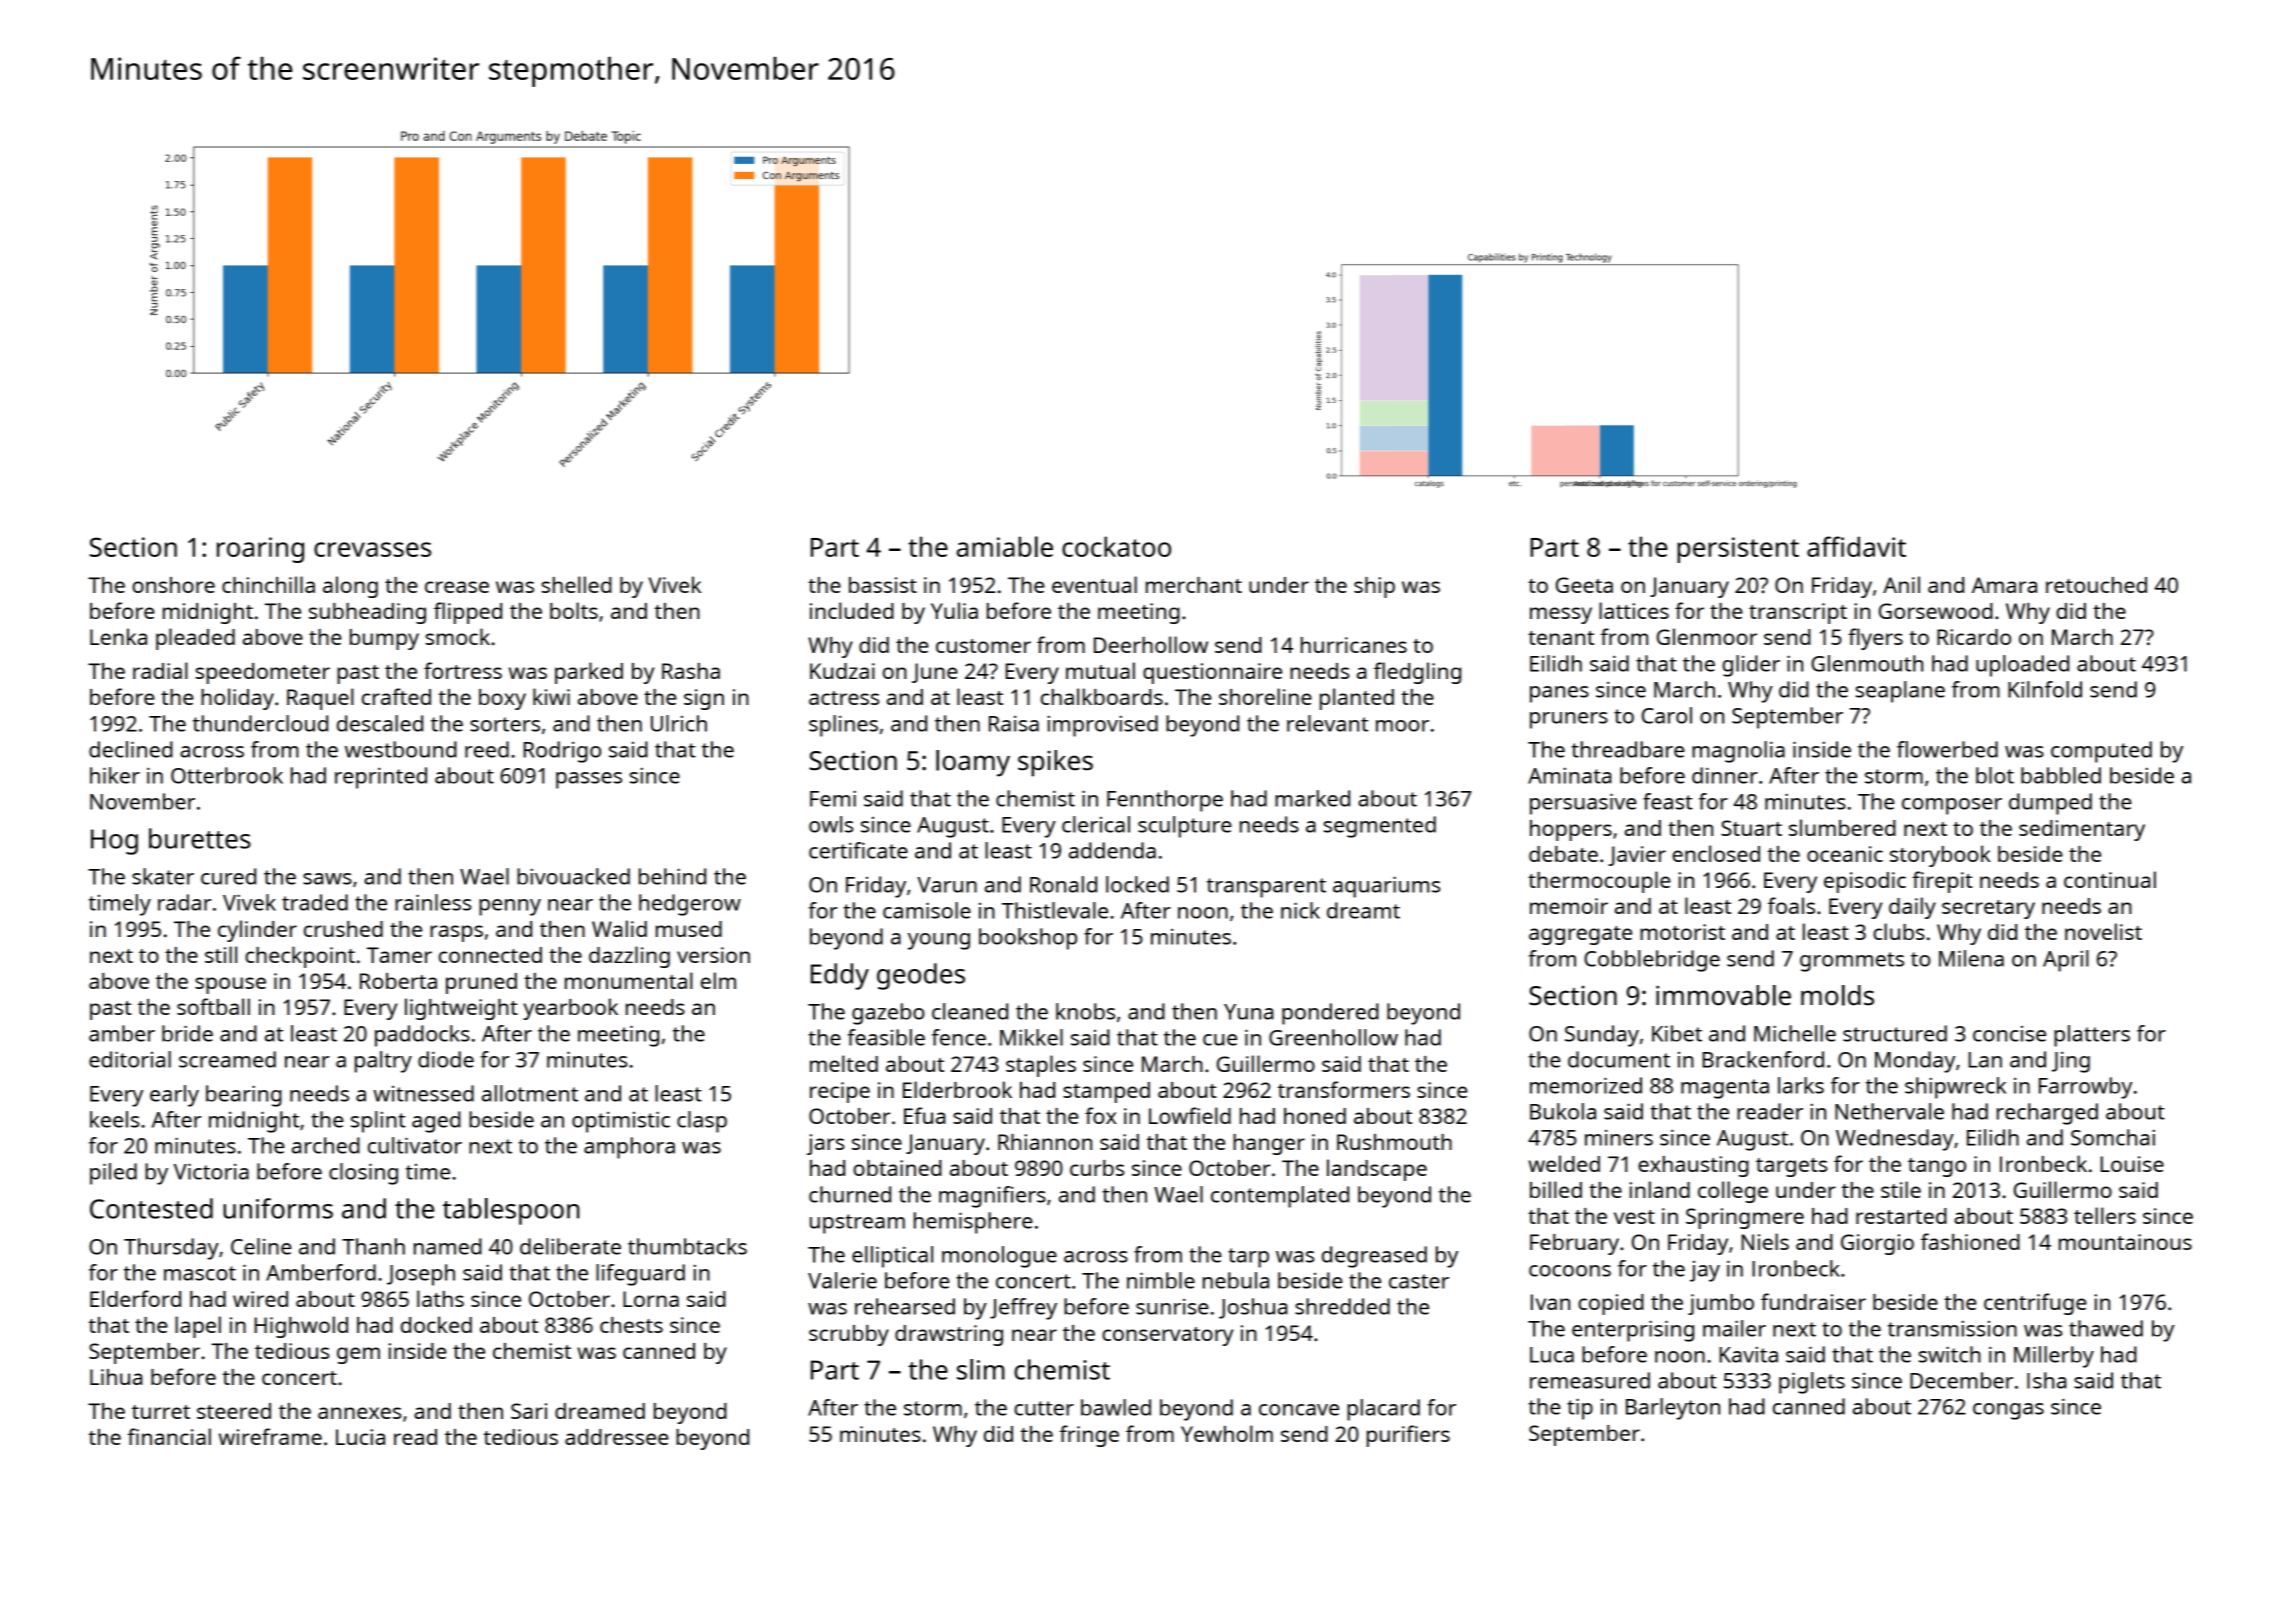 This screenshot has width=2284, height=1615. What do you see at coordinates (562, 752) in the screenshot?
I see `Rodrigo` at bounding box center [562, 752].
